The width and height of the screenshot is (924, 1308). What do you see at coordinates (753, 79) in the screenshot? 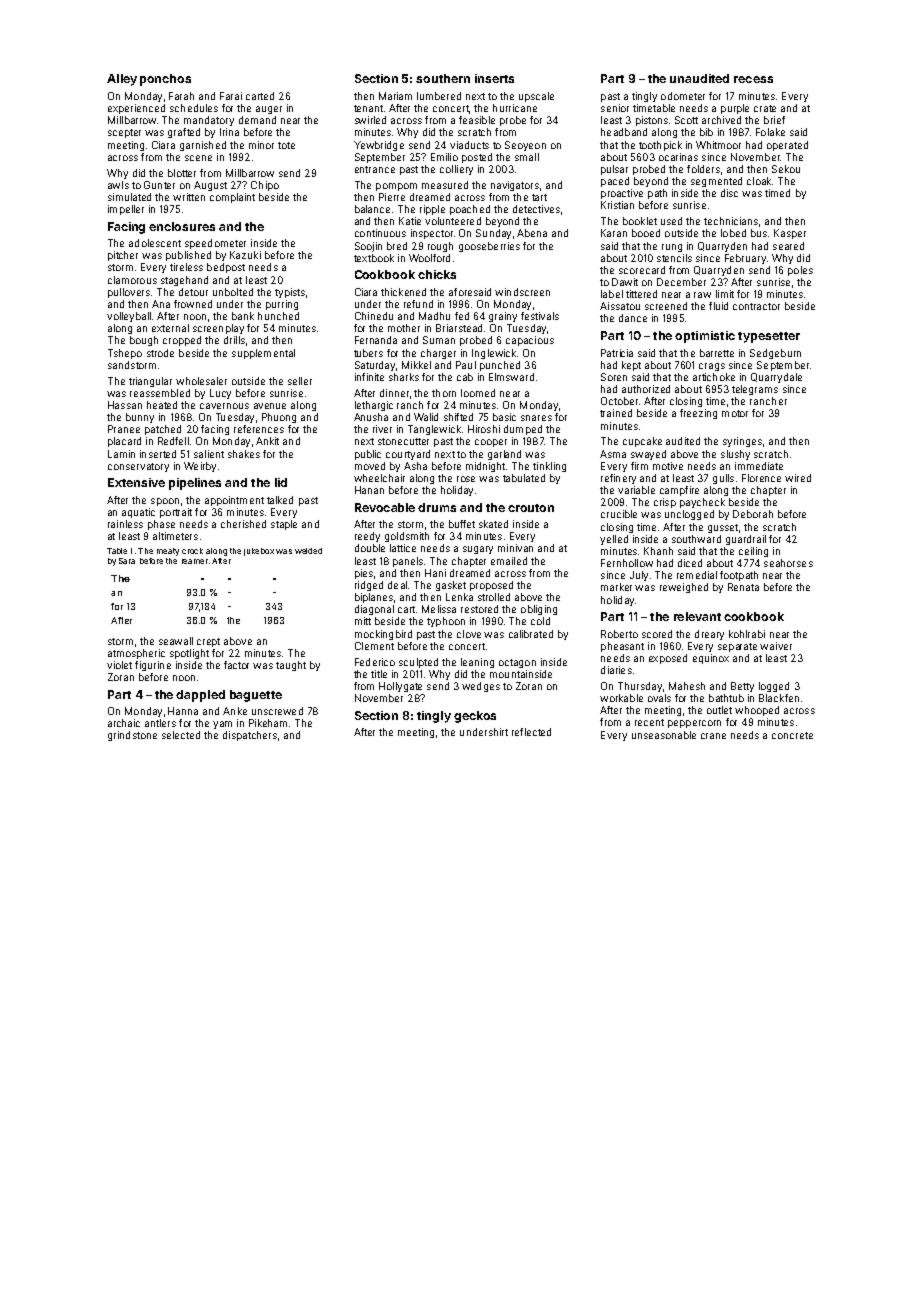
I see `recess` at bounding box center [753, 79].
